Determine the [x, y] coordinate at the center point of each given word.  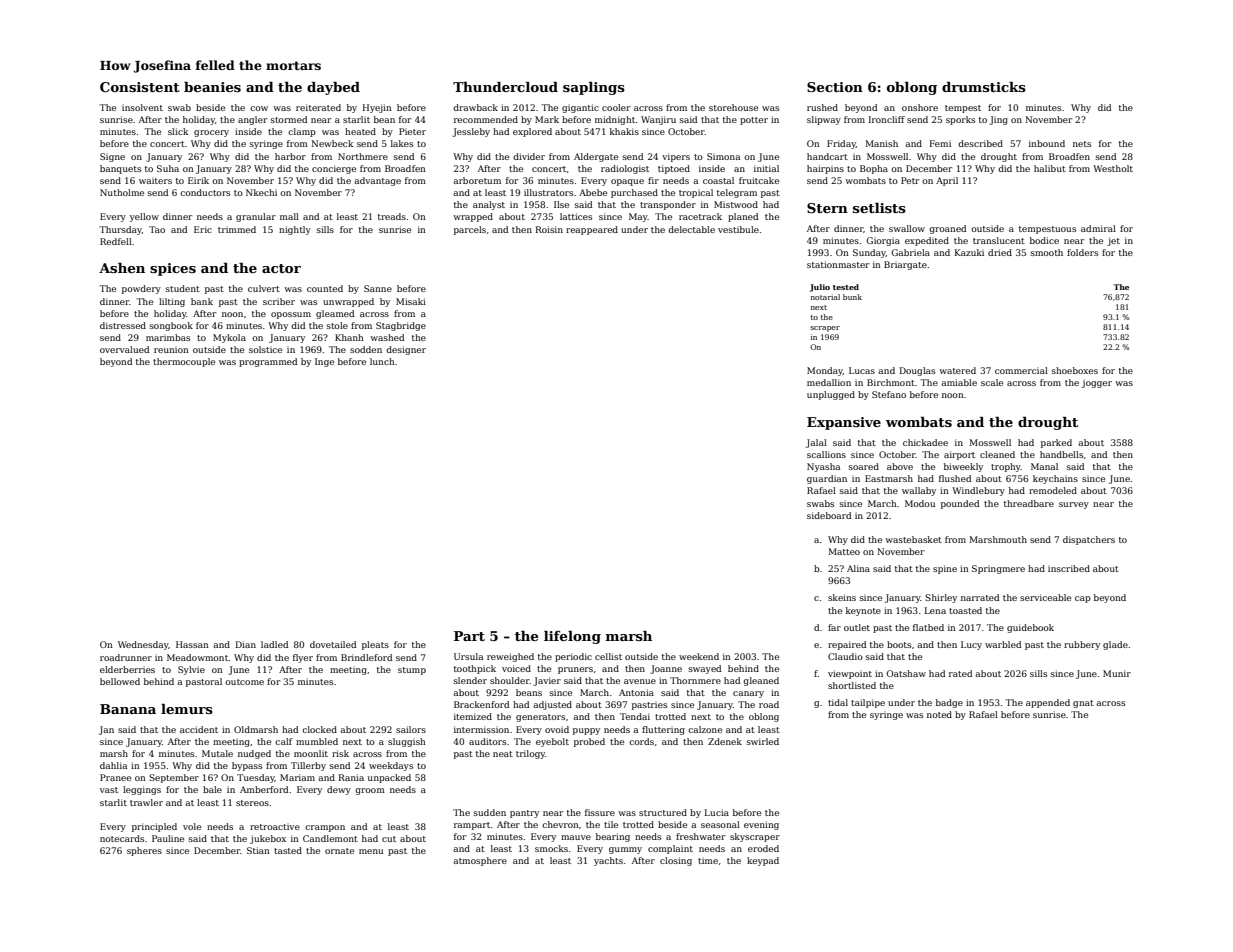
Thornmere [695, 680]
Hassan [192, 644]
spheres [144, 851]
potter [754, 121]
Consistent [140, 87]
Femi [940, 143]
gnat [1083, 704]
